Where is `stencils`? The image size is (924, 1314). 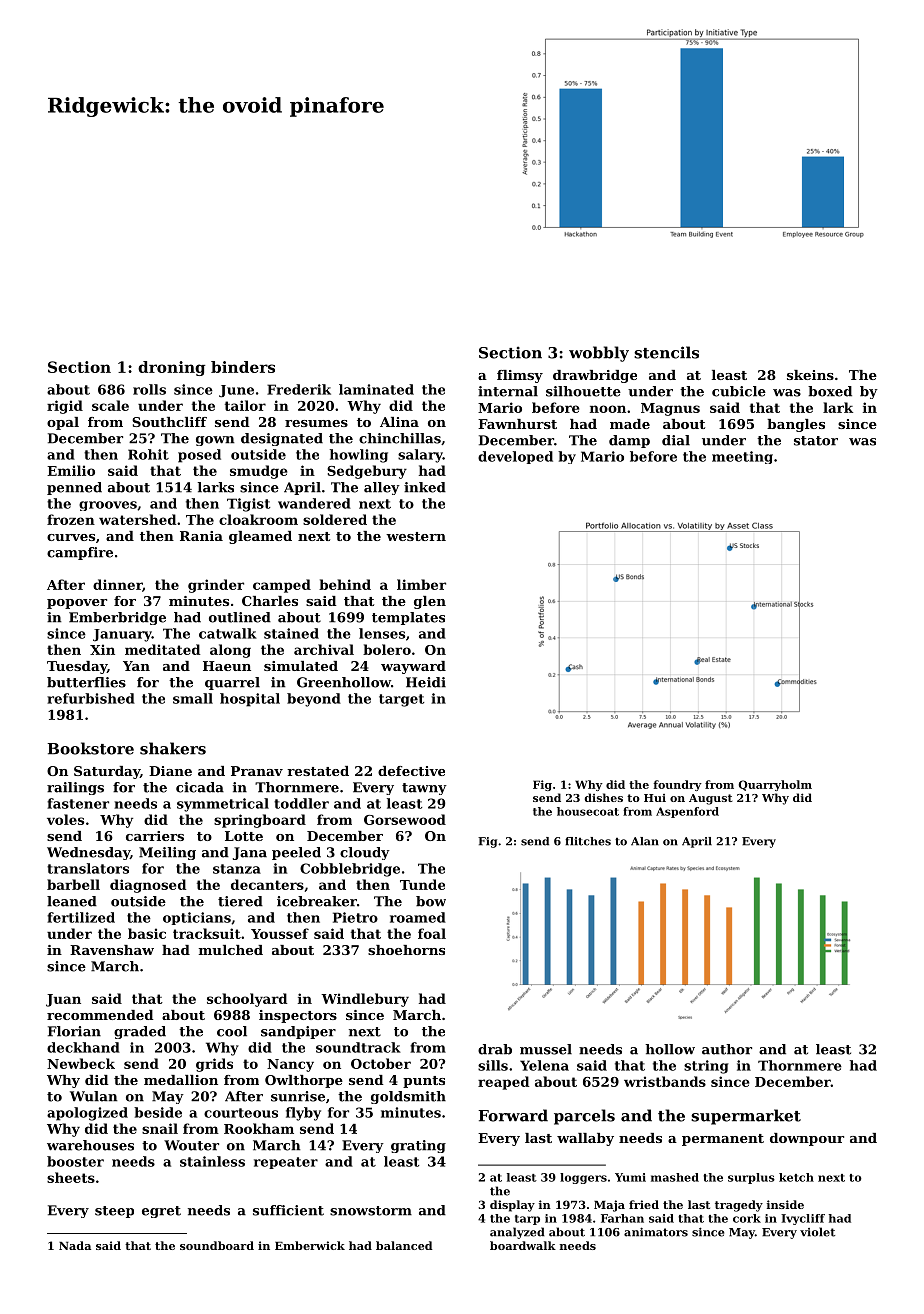
stencils is located at coordinates (666, 352).
